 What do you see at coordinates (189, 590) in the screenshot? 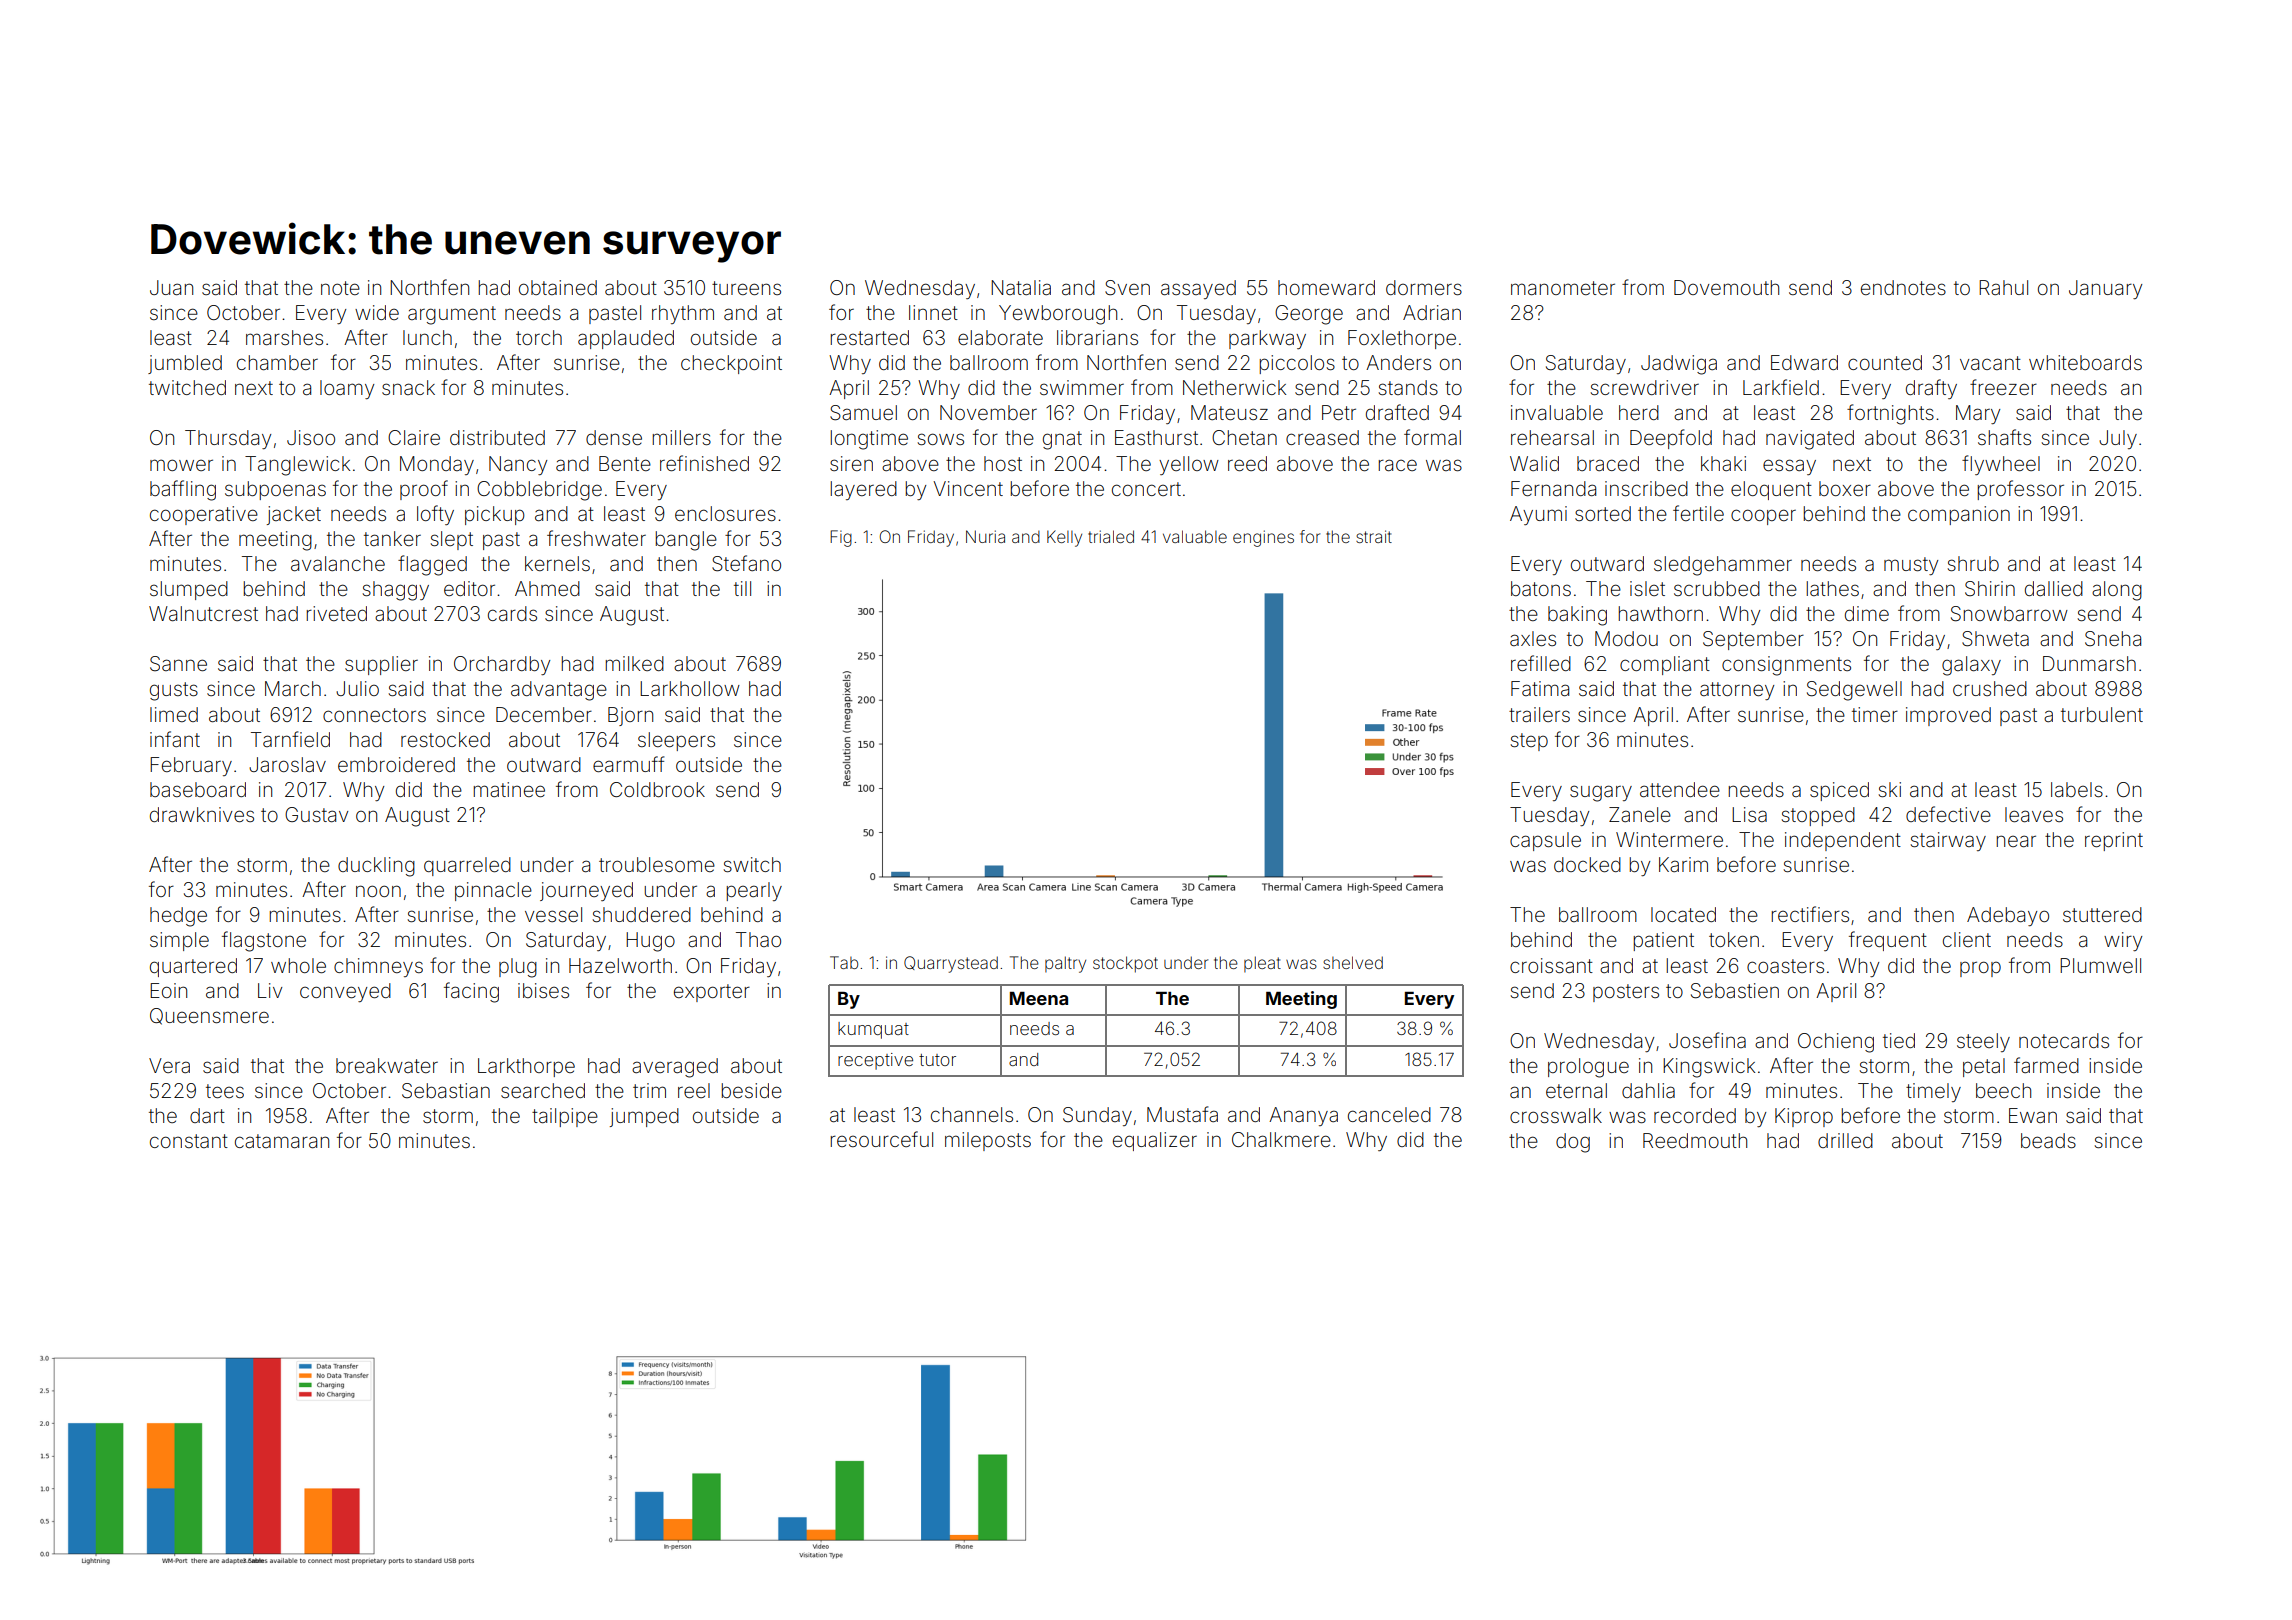
I see `slumped` at bounding box center [189, 590].
